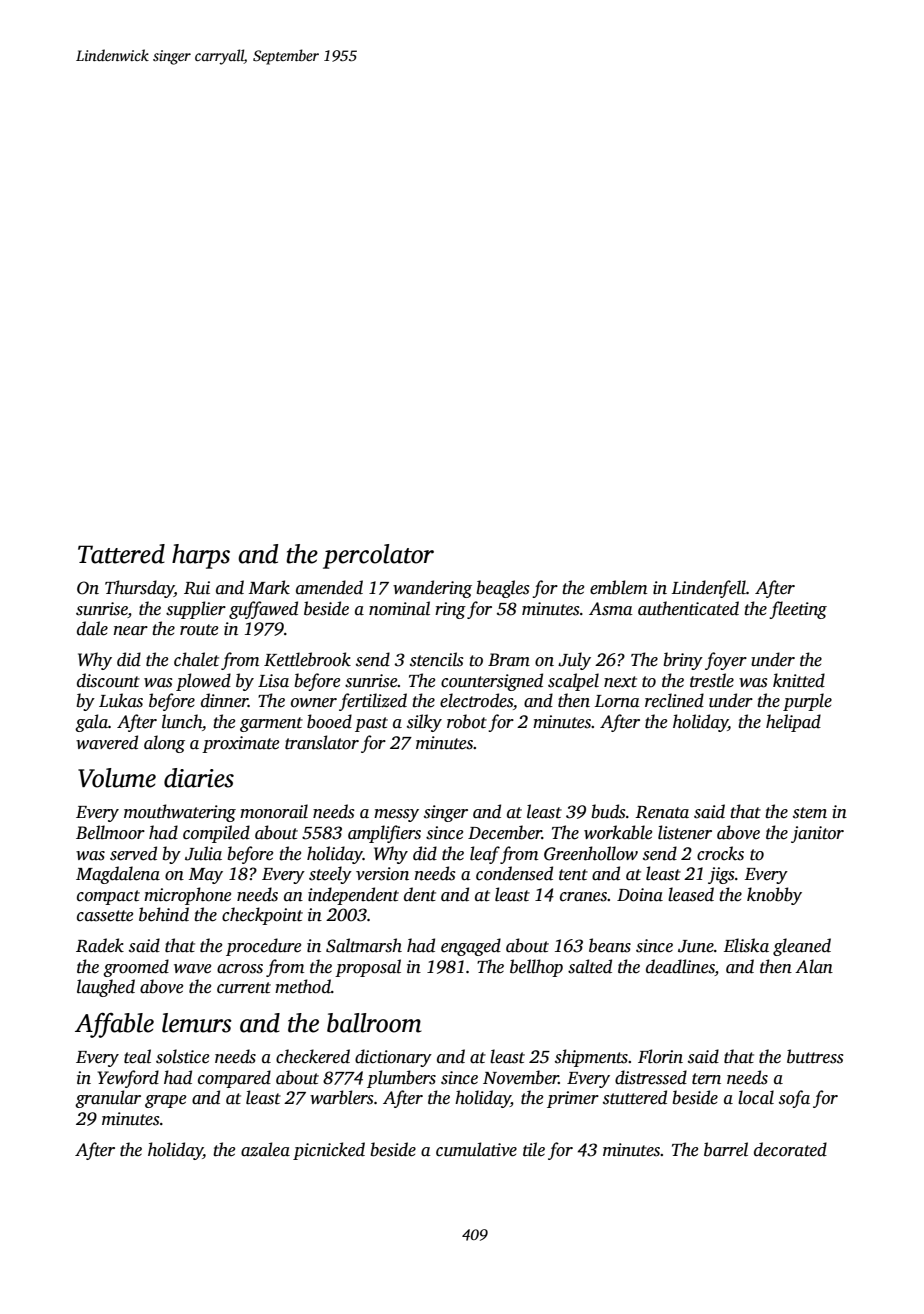 Image resolution: width=924 pixels, height=1314 pixels. Describe the element at coordinates (709, 589) in the screenshot. I see `Lindenfell` at that location.
